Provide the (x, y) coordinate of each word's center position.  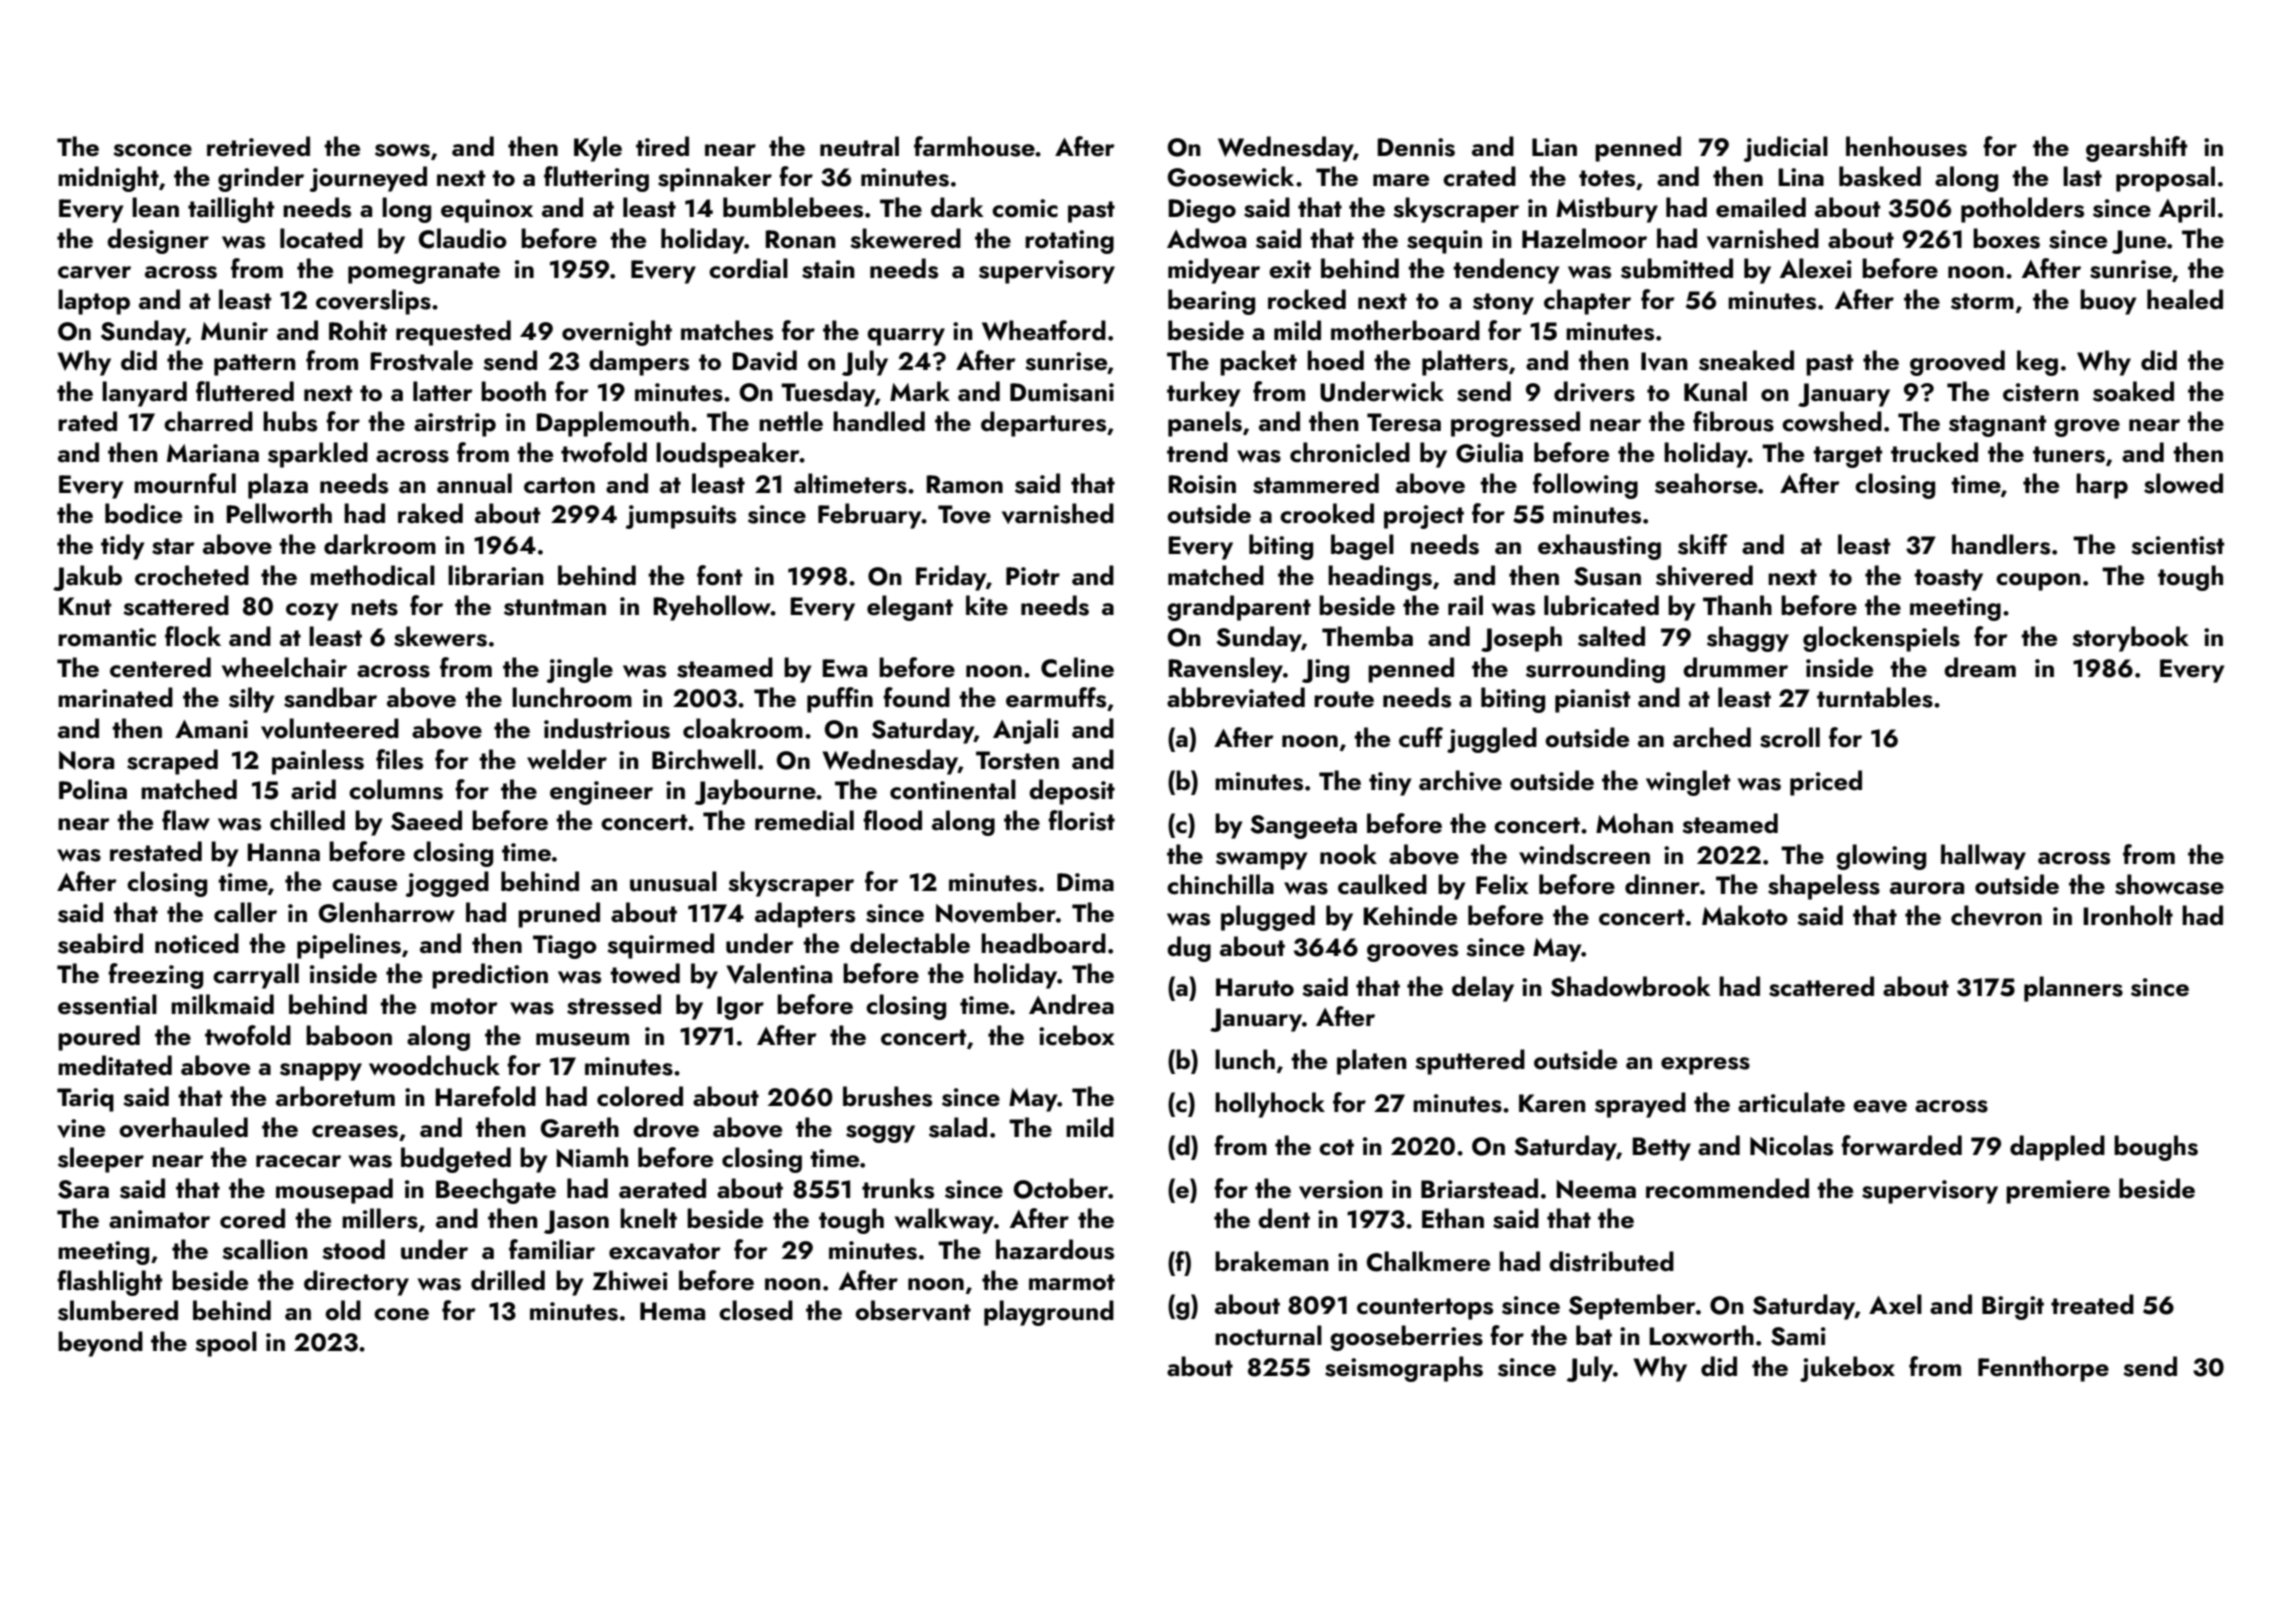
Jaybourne (755, 792)
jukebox (1847, 1369)
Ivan (1664, 361)
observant (913, 1310)
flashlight (109, 1283)
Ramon (964, 484)
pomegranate (424, 273)
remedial (804, 820)
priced (1826, 783)
